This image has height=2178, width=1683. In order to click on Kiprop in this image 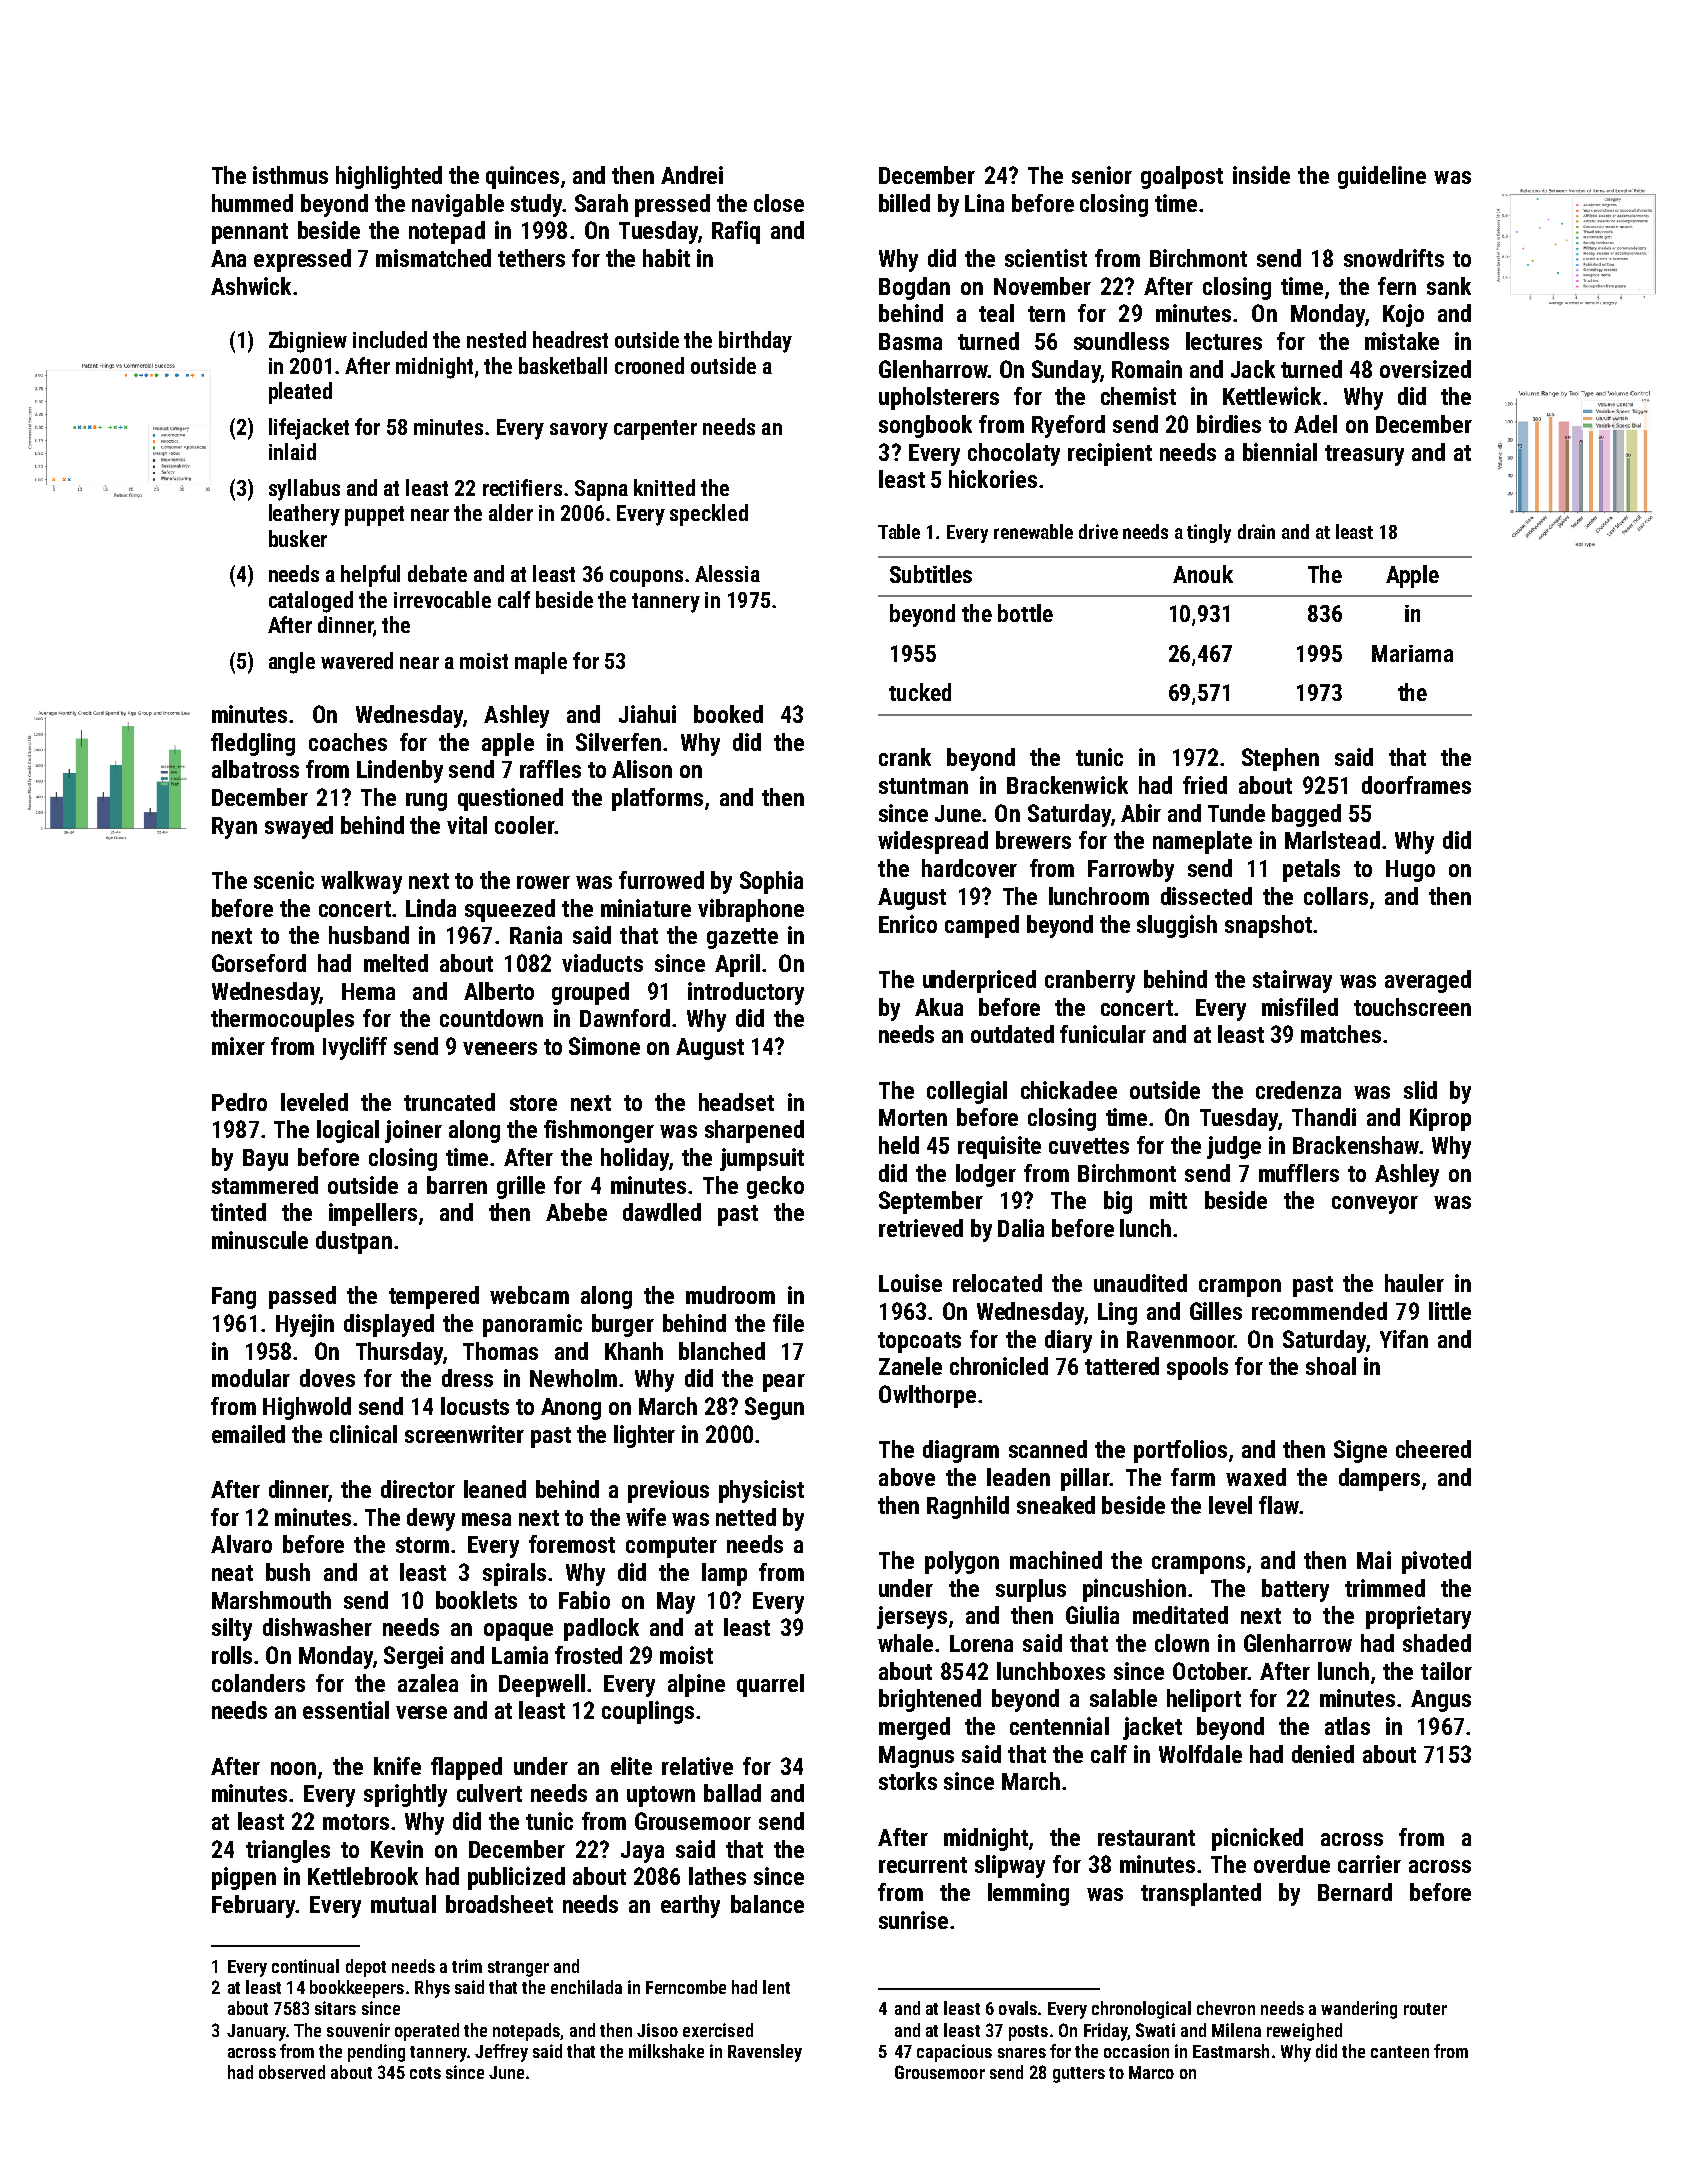, I will do `click(1440, 1119)`.
